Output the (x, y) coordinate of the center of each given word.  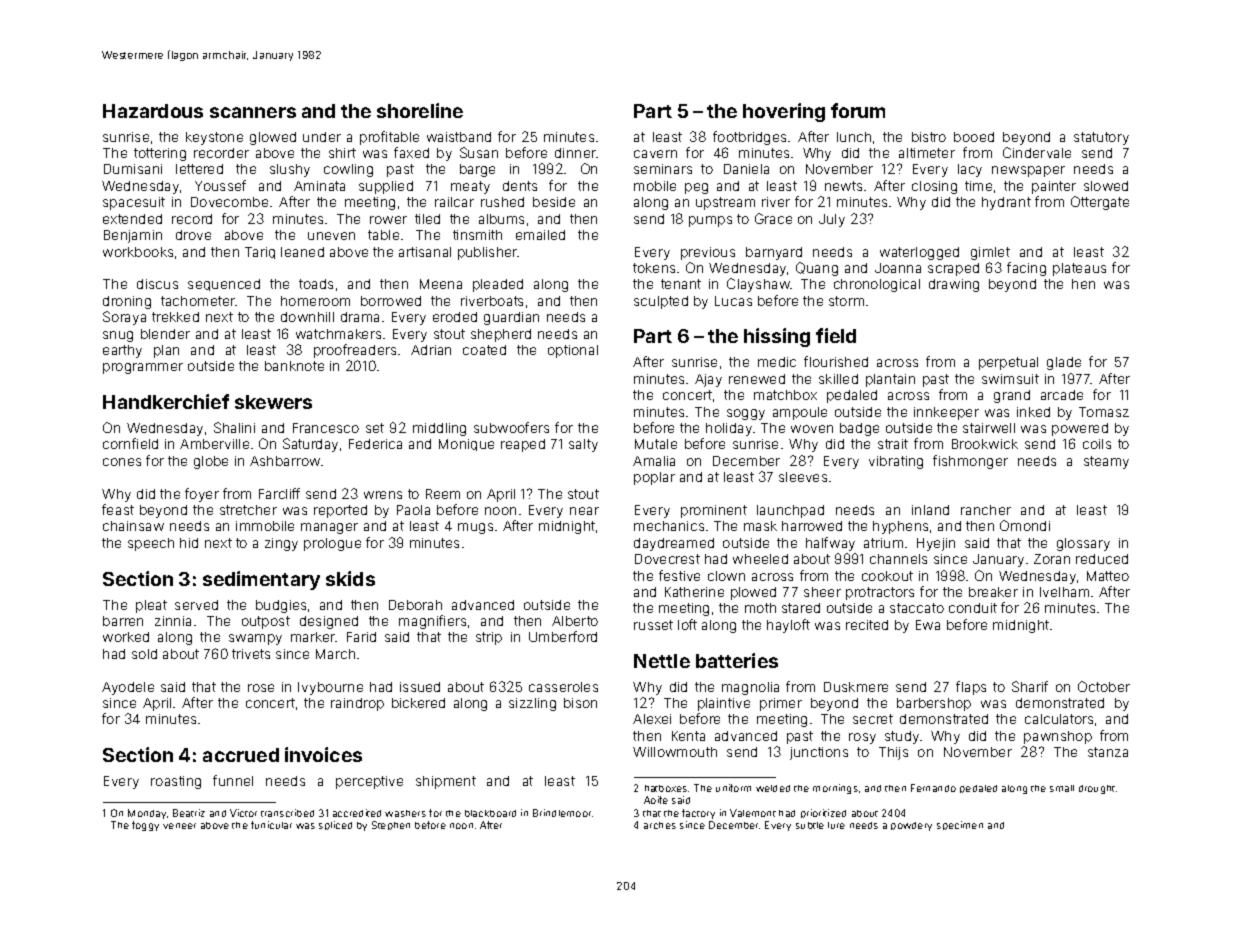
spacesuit (134, 203)
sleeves (803, 477)
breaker (993, 592)
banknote (294, 366)
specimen (960, 825)
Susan (479, 152)
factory (698, 814)
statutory (1101, 138)
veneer (179, 826)
